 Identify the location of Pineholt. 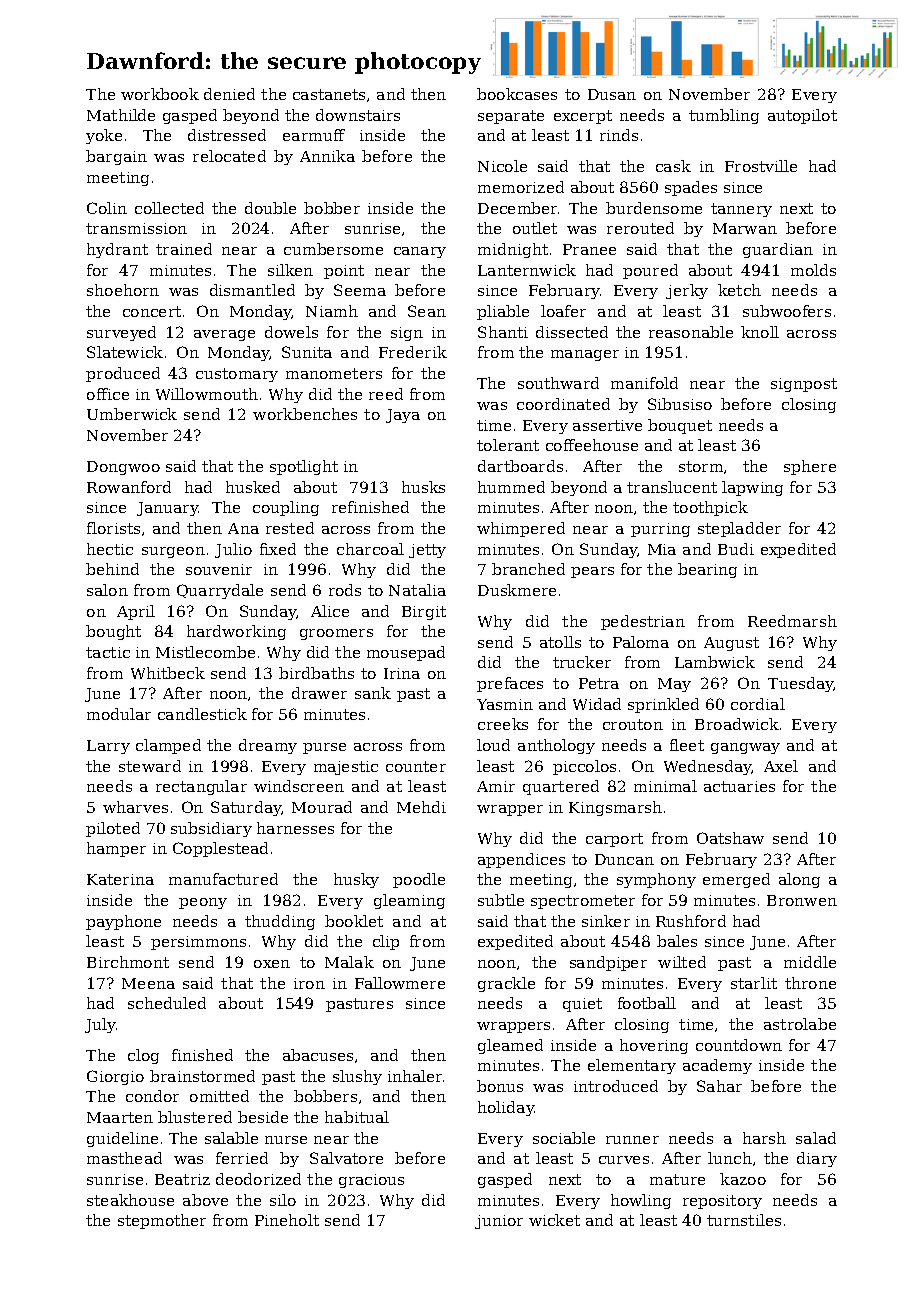
(287, 1220).
